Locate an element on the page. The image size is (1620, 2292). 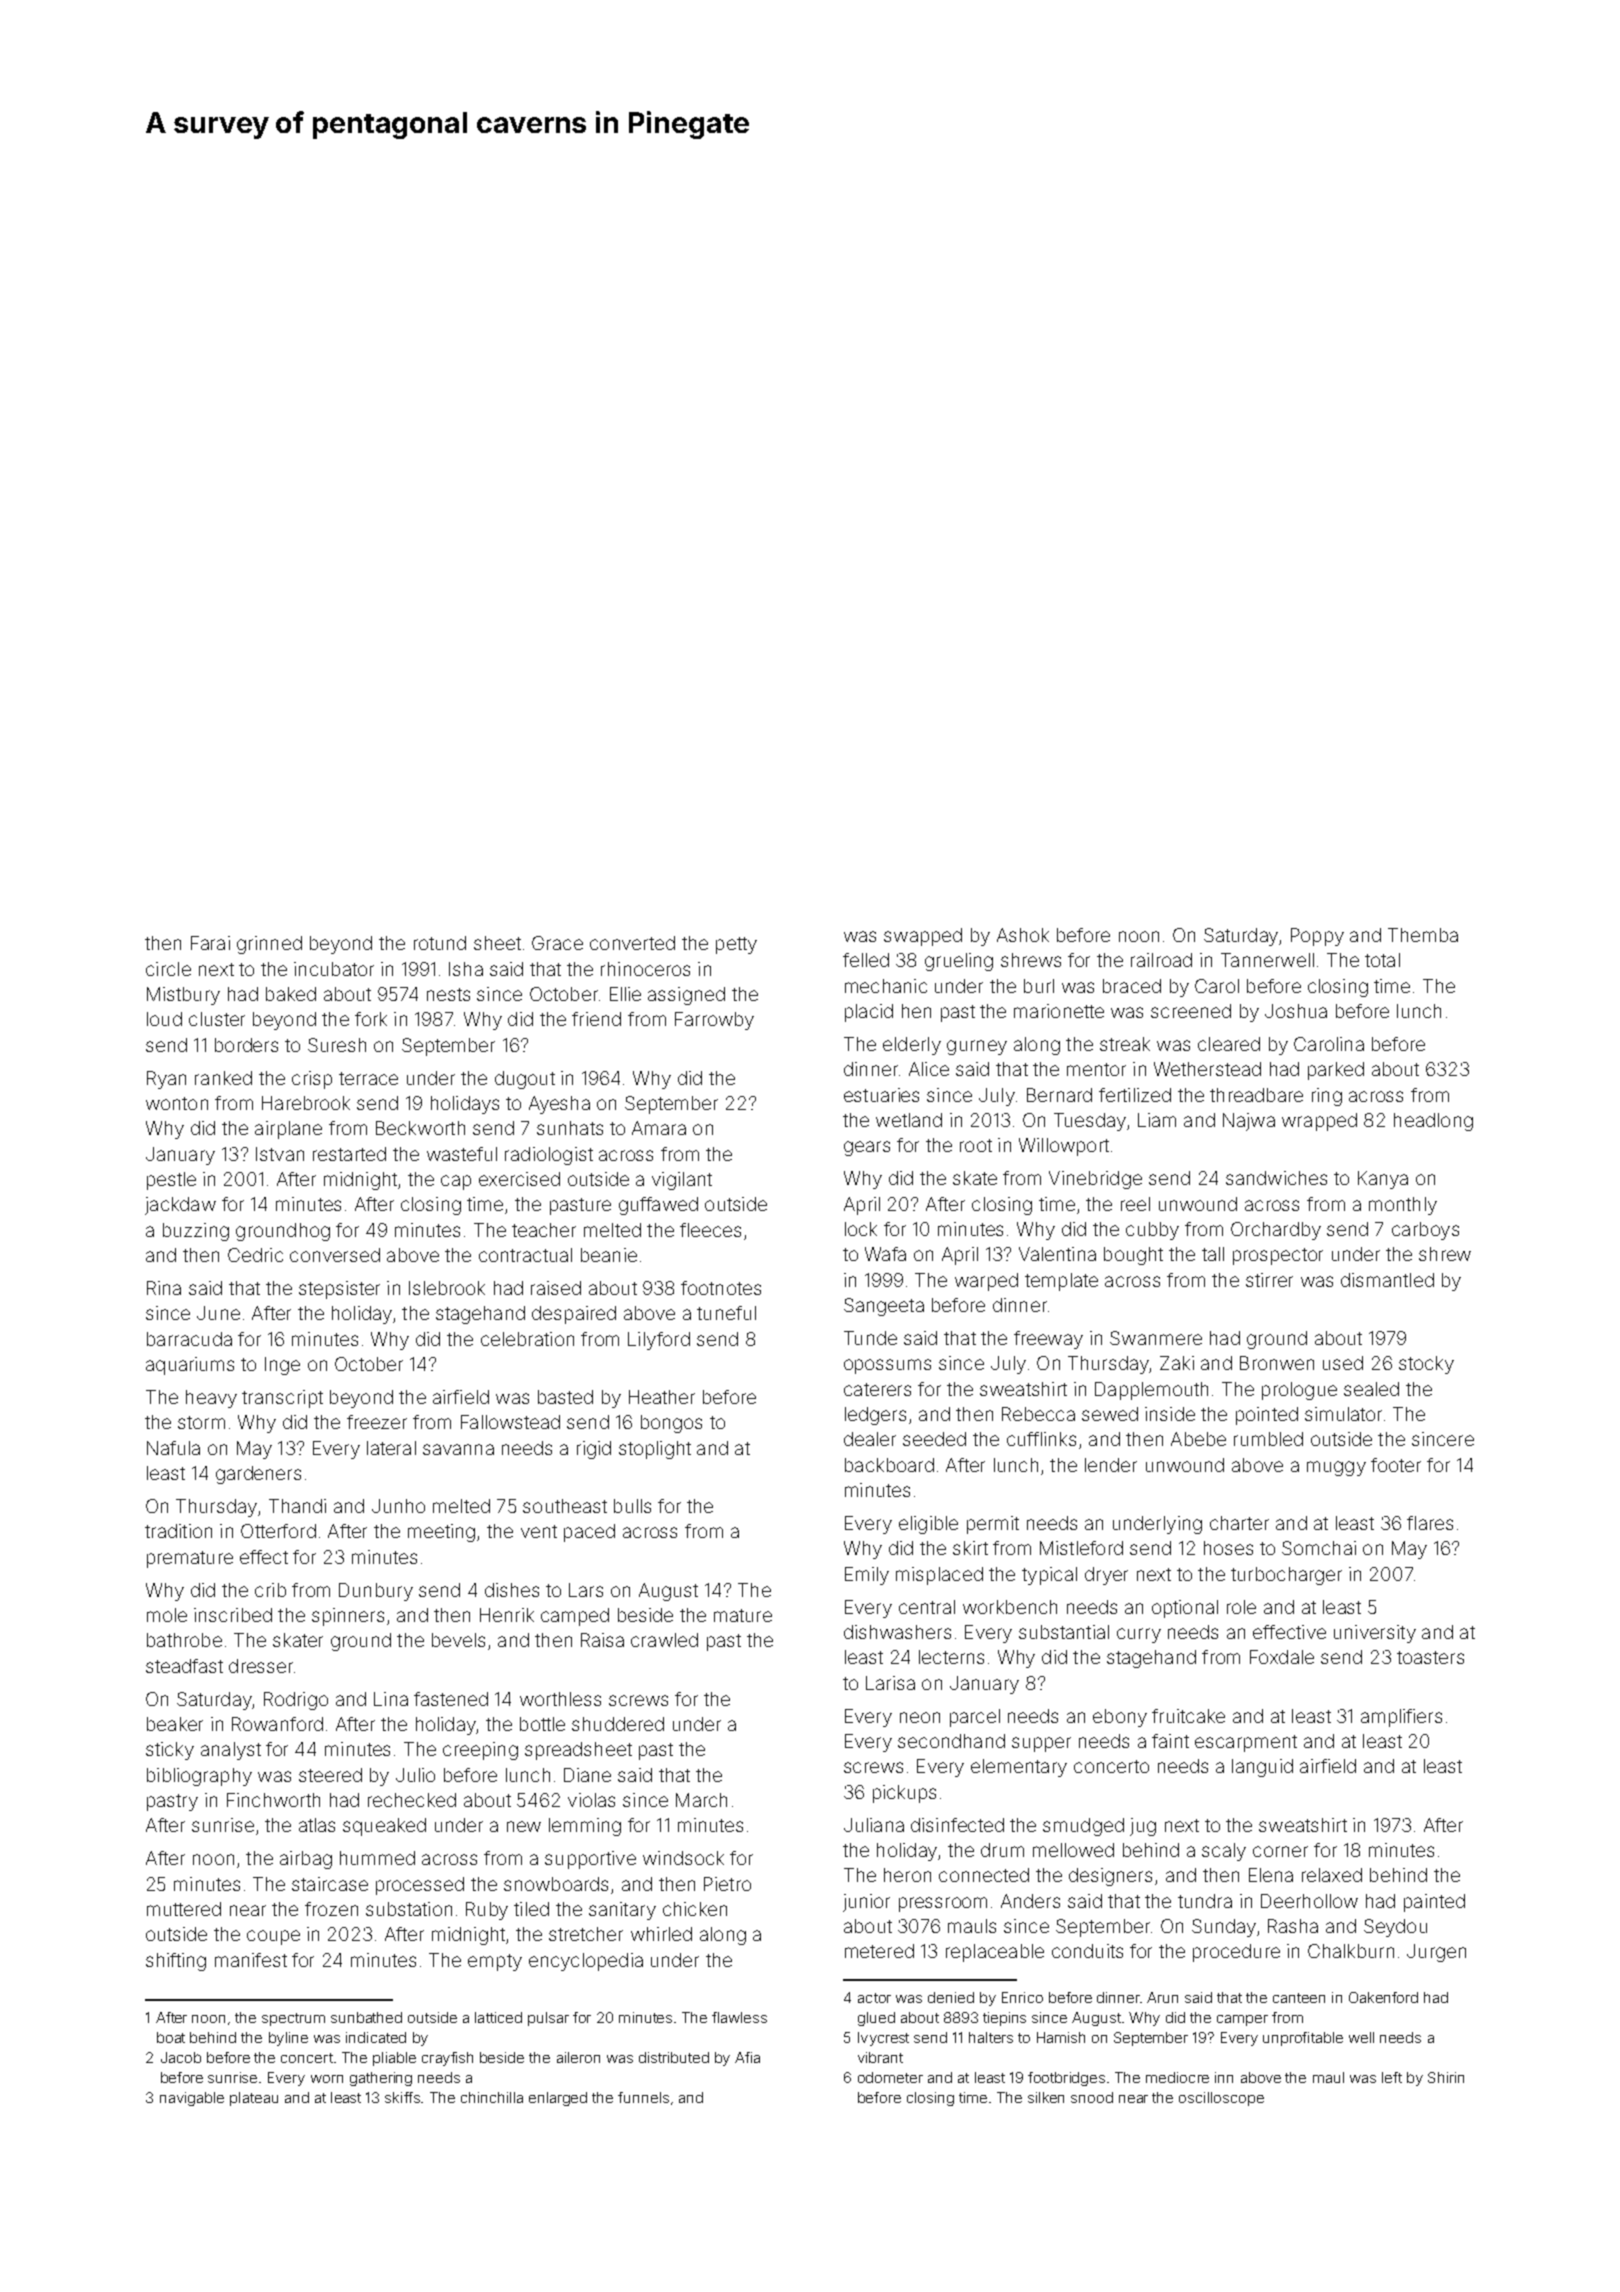
Inge is located at coordinates (282, 1366).
